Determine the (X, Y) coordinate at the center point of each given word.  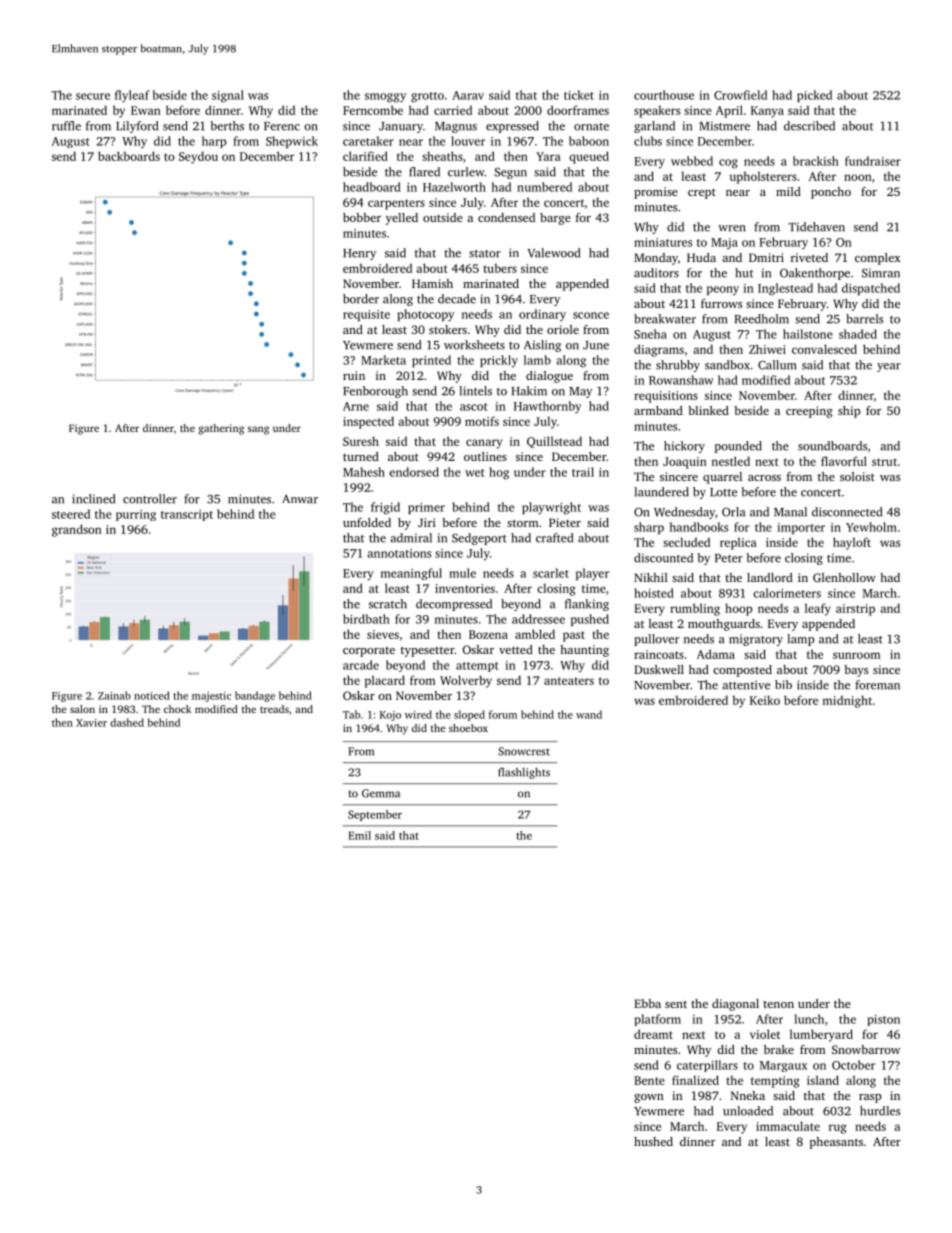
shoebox (468, 728)
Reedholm (761, 319)
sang (258, 430)
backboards (129, 156)
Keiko (765, 700)
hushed (653, 1141)
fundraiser (873, 161)
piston (883, 1020)
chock (177, 709)
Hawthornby (547, 407)
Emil (359, 835)
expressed (512, 127)
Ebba (647, 1003)
